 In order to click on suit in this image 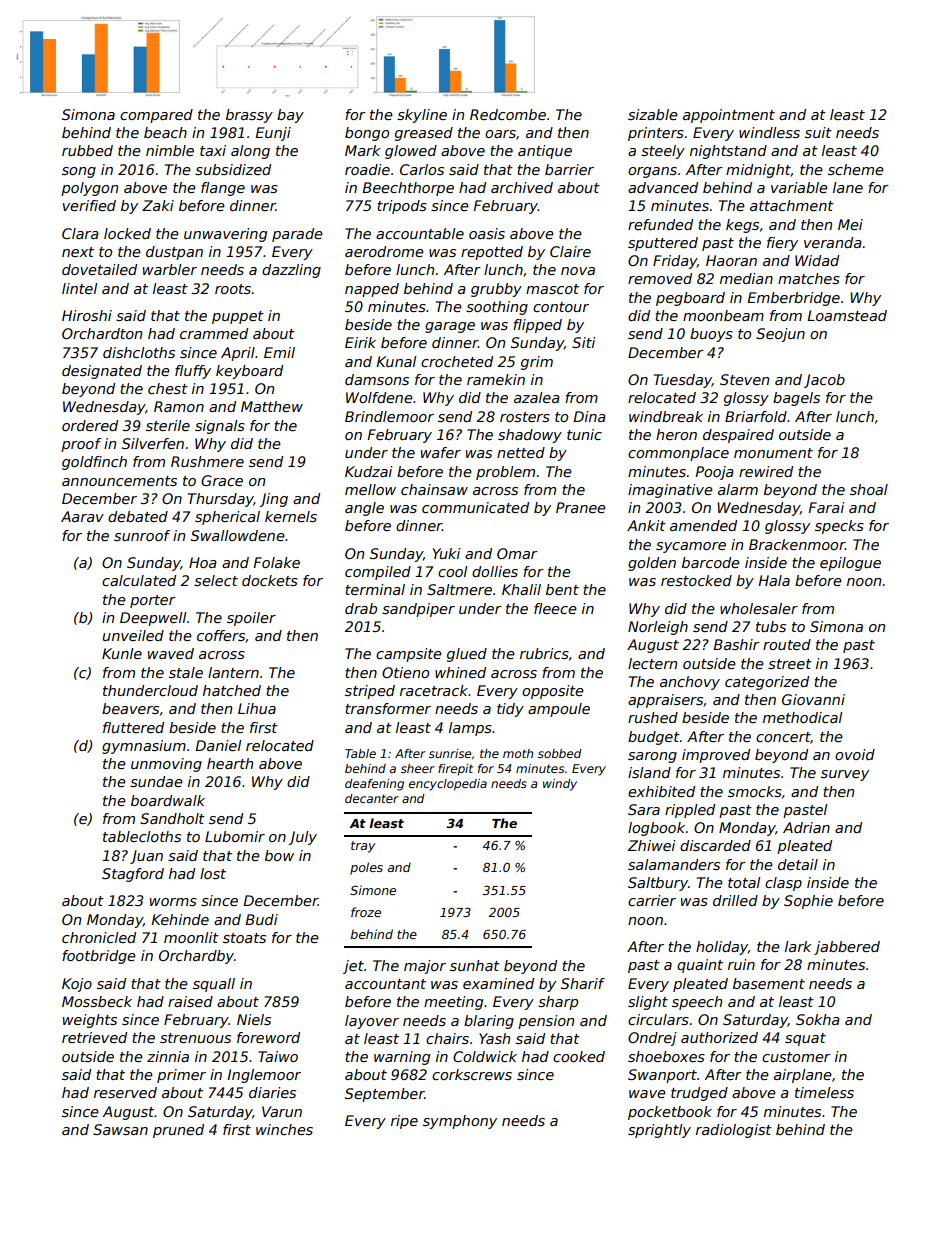, I will do `click(818, 132)`.
